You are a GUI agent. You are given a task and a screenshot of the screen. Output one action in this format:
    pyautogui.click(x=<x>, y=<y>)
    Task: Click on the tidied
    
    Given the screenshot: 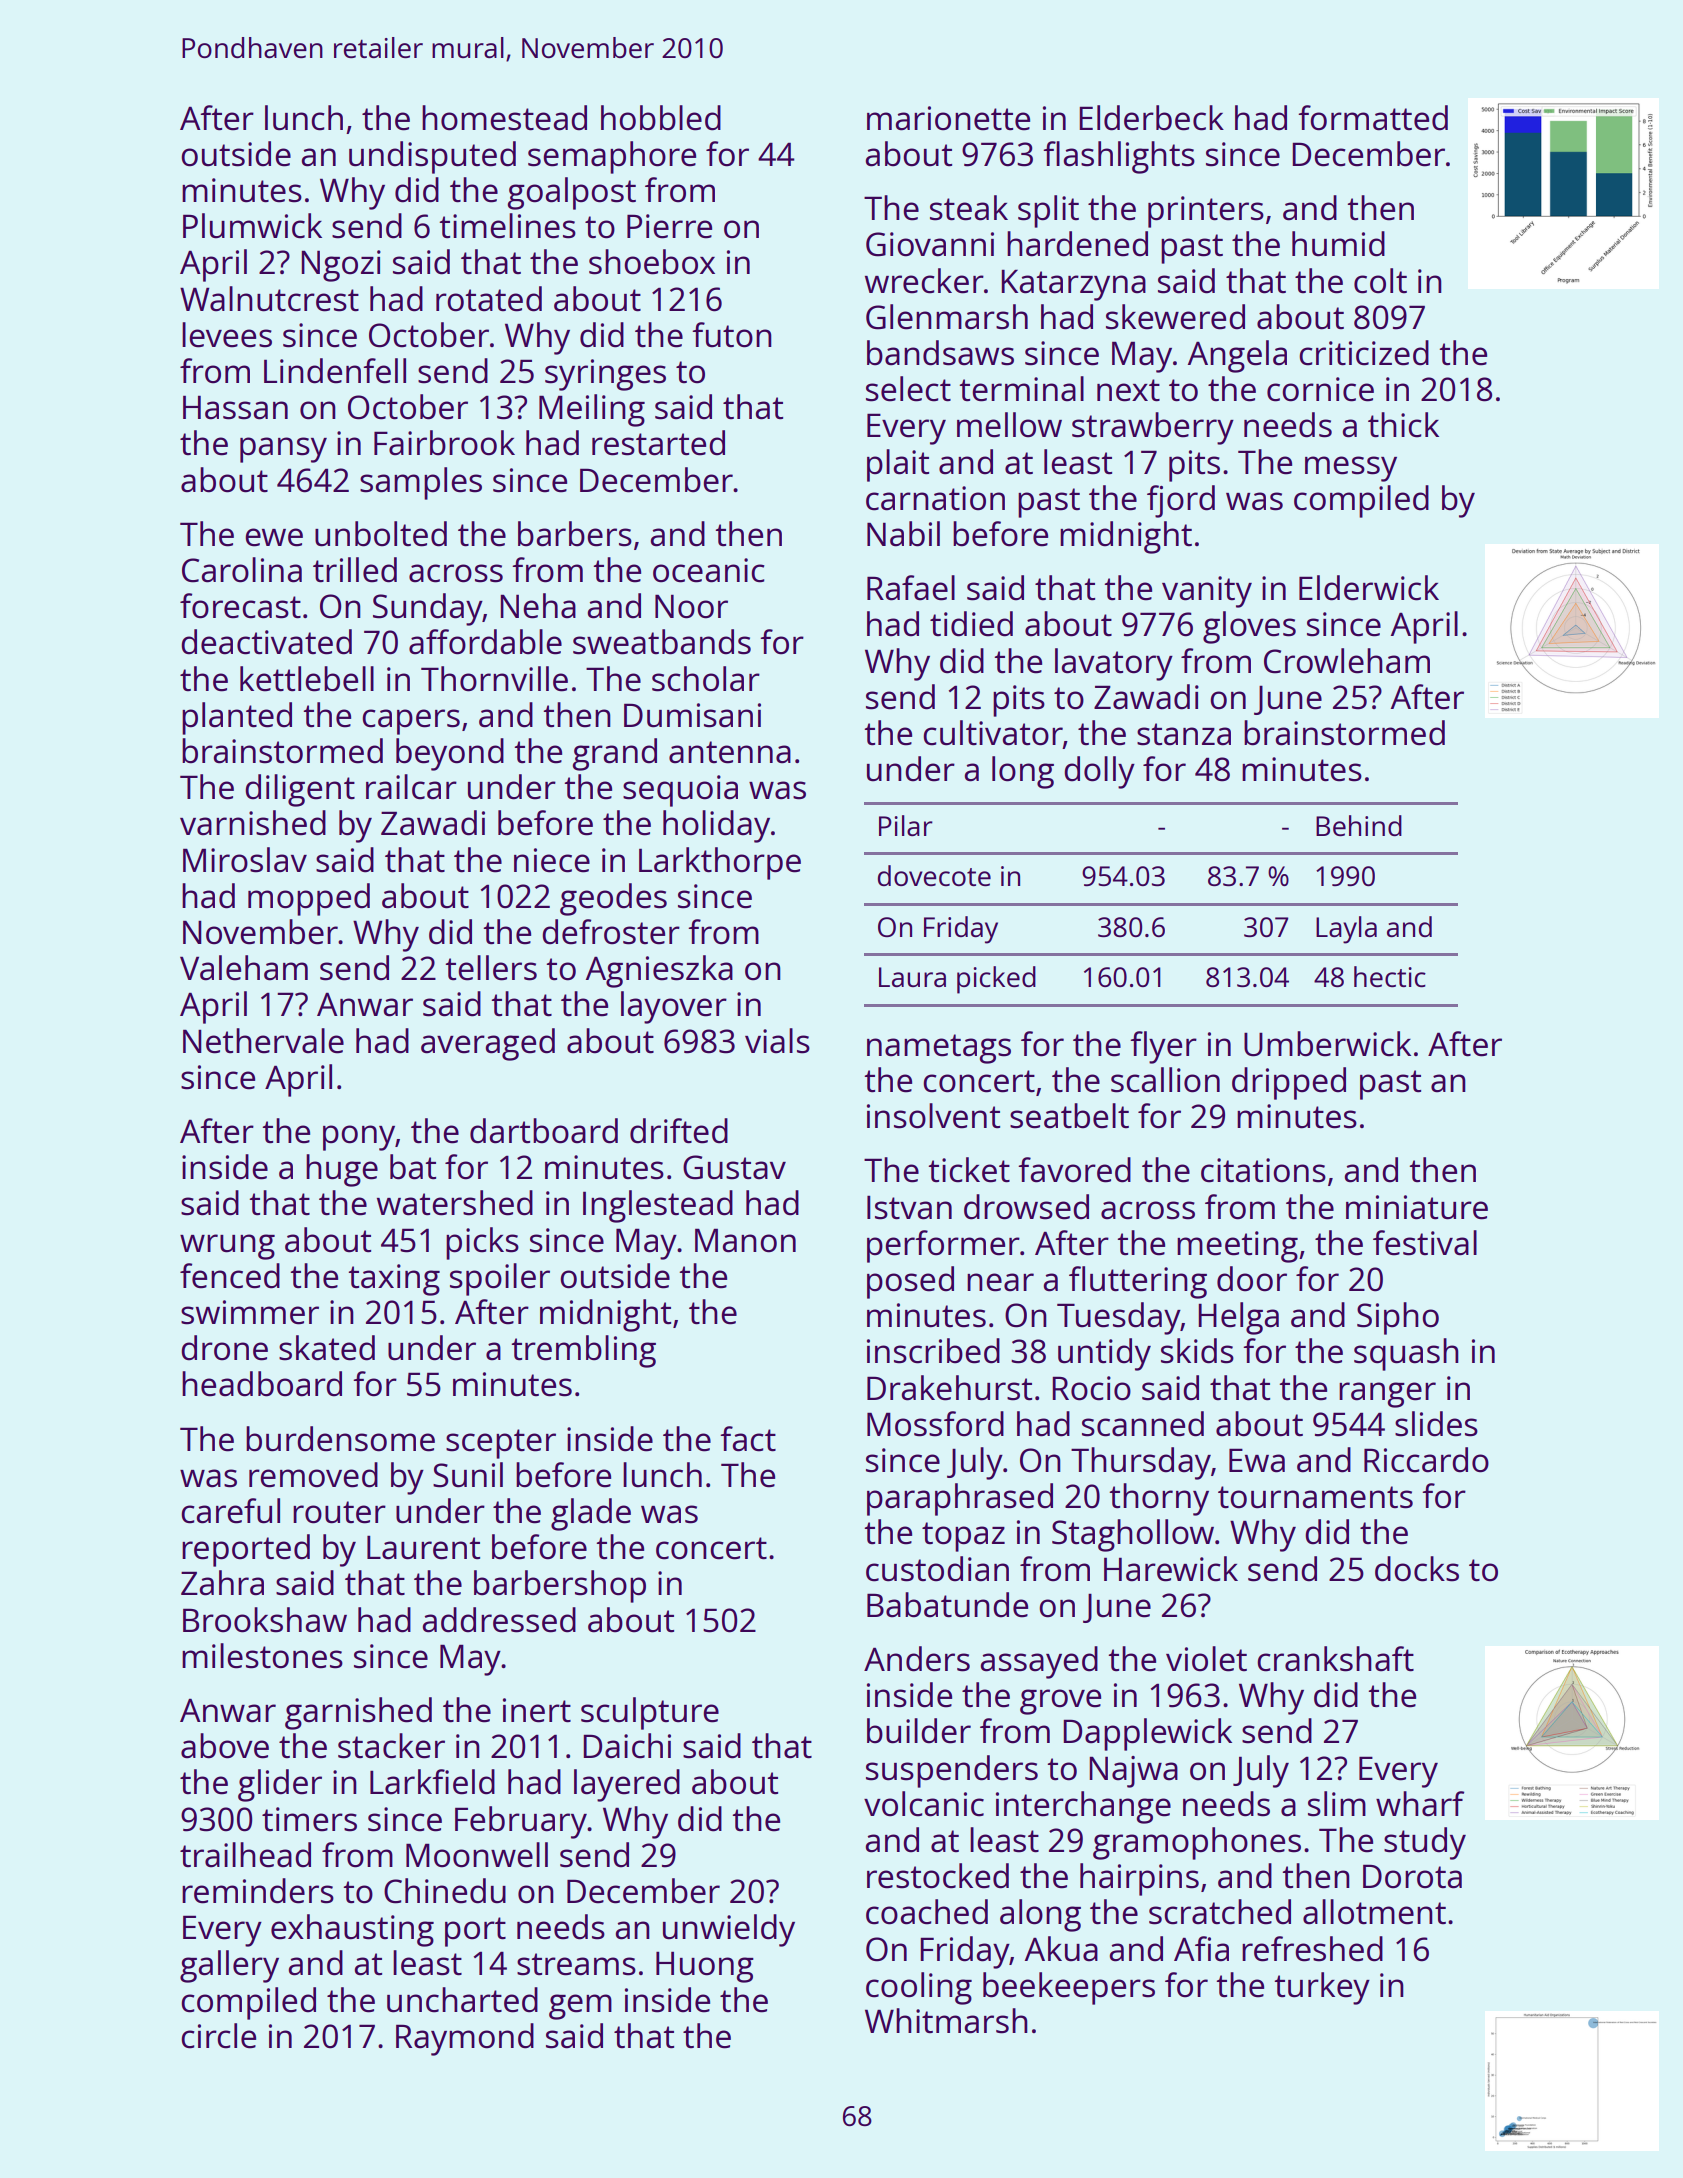 What is the action you would take?
    pyautogui.click(x=971, y=624)
